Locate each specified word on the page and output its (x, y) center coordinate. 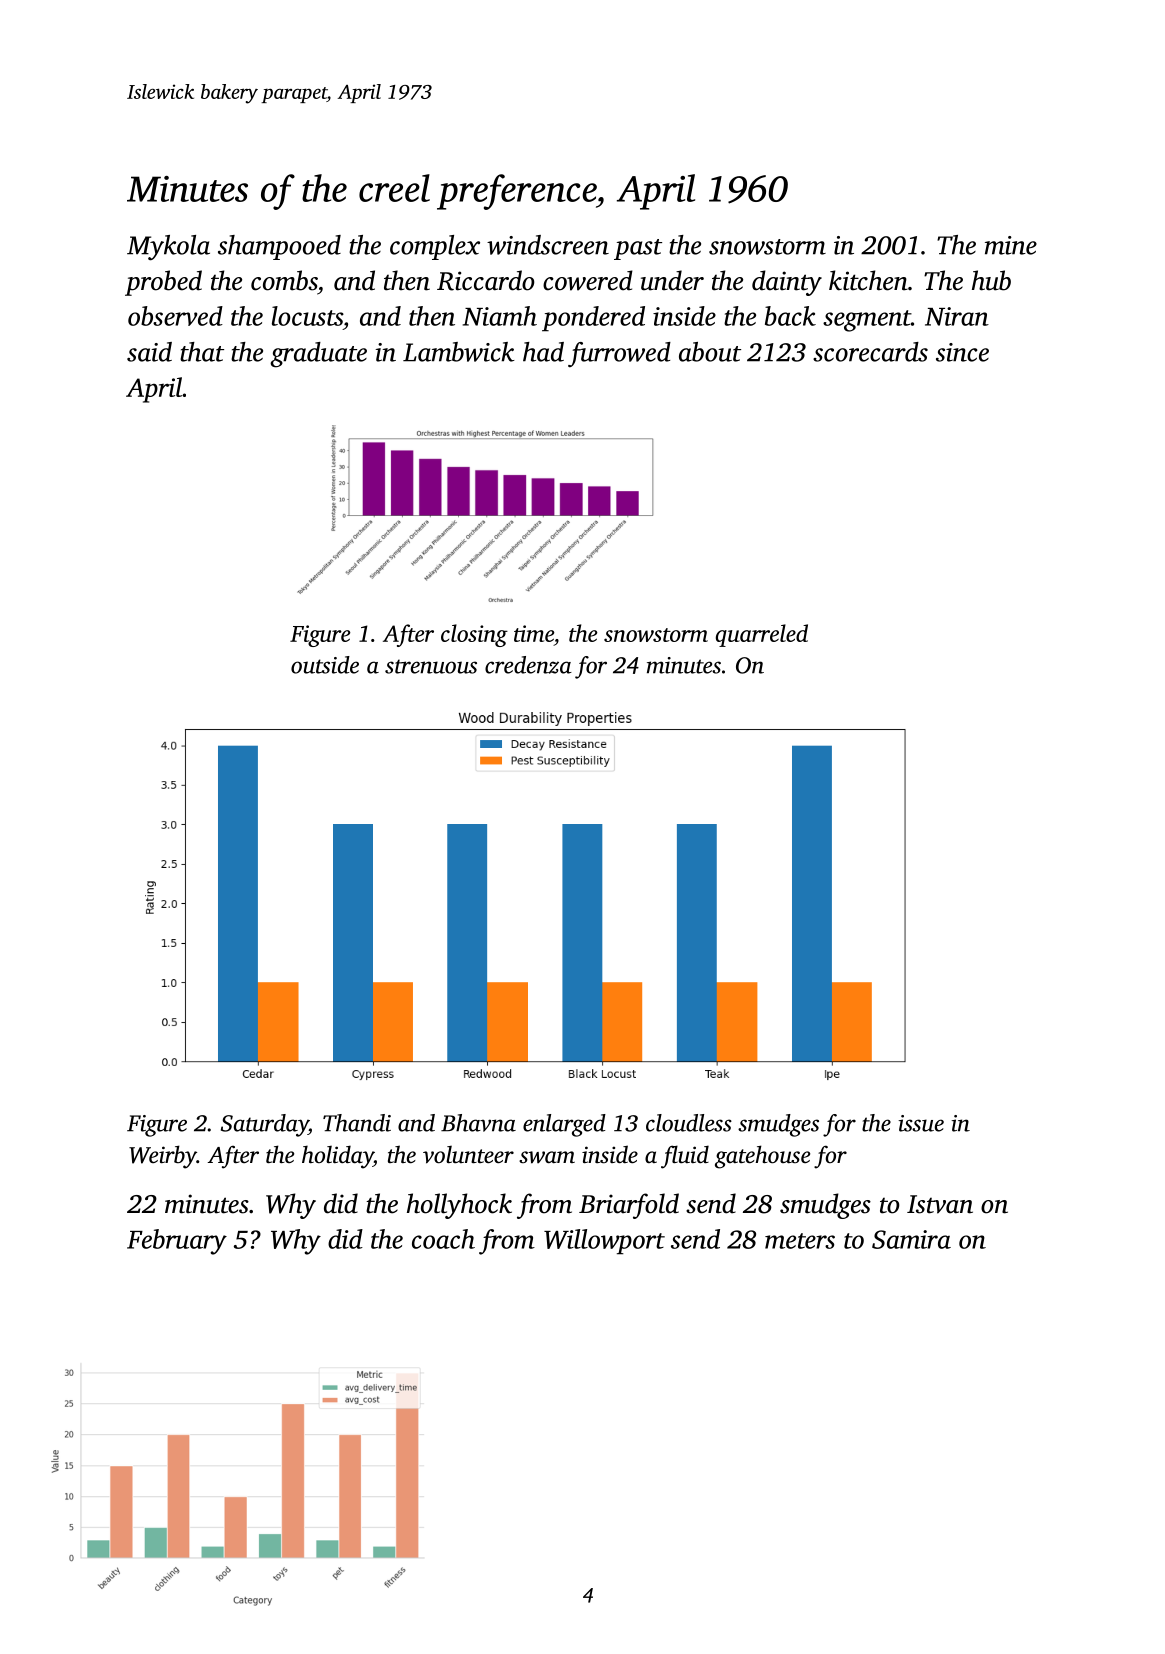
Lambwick (459, 352)
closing (474, 635)
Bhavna (478, 1123)
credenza (528, 665)
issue (921, 1123)
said (149, 352)
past (638, 249)
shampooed (279, 247)
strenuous (431, 666)
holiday (337, 1157)
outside (325, 665)
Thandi (357, 1123)
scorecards (870, 352)
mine (1011, 245)
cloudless (689, 1123)
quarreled (762, 635)
